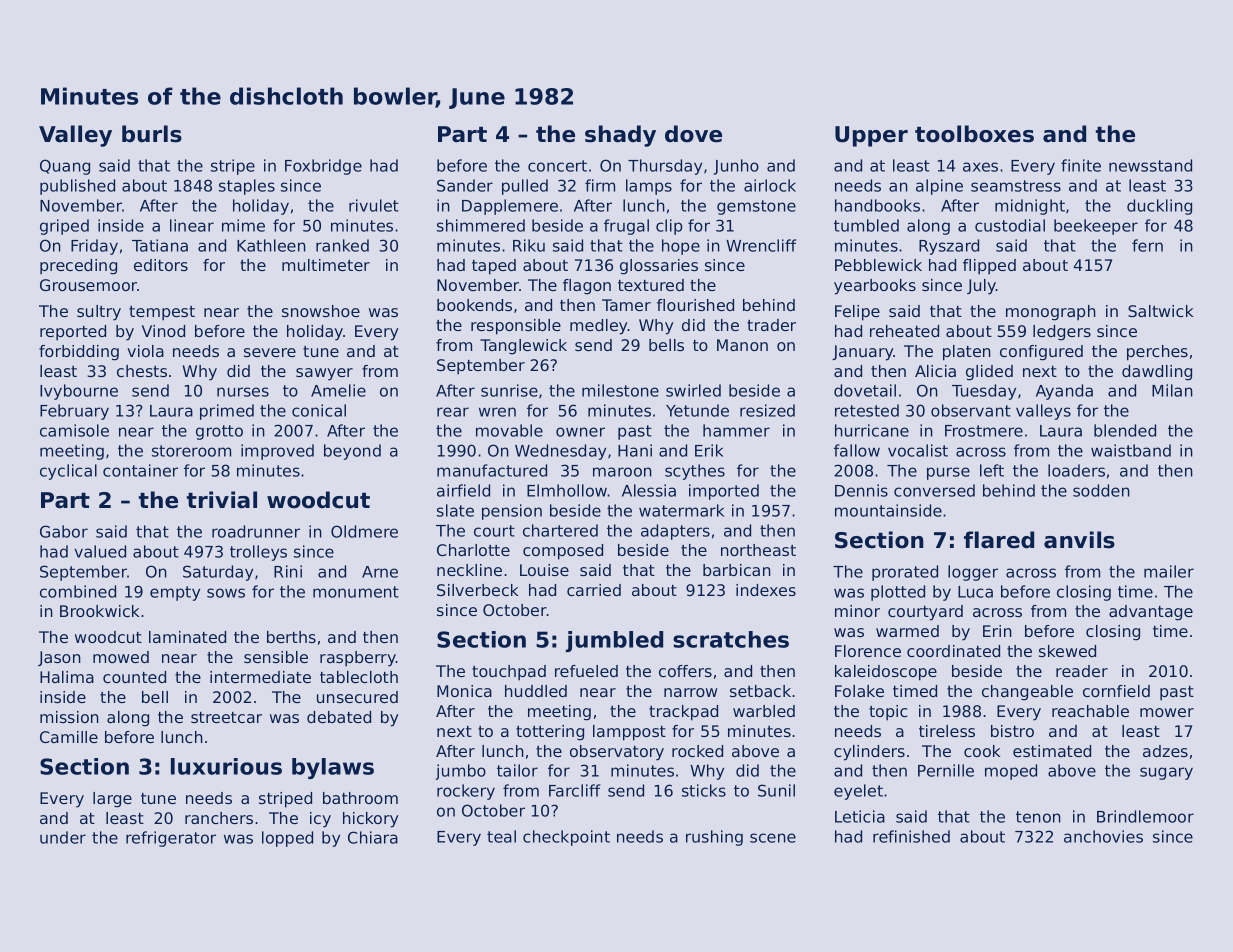 This page has width=1233, height=952. Describe the element at coordinates (918, 450) in the page. I see `vocalist` at that location.
